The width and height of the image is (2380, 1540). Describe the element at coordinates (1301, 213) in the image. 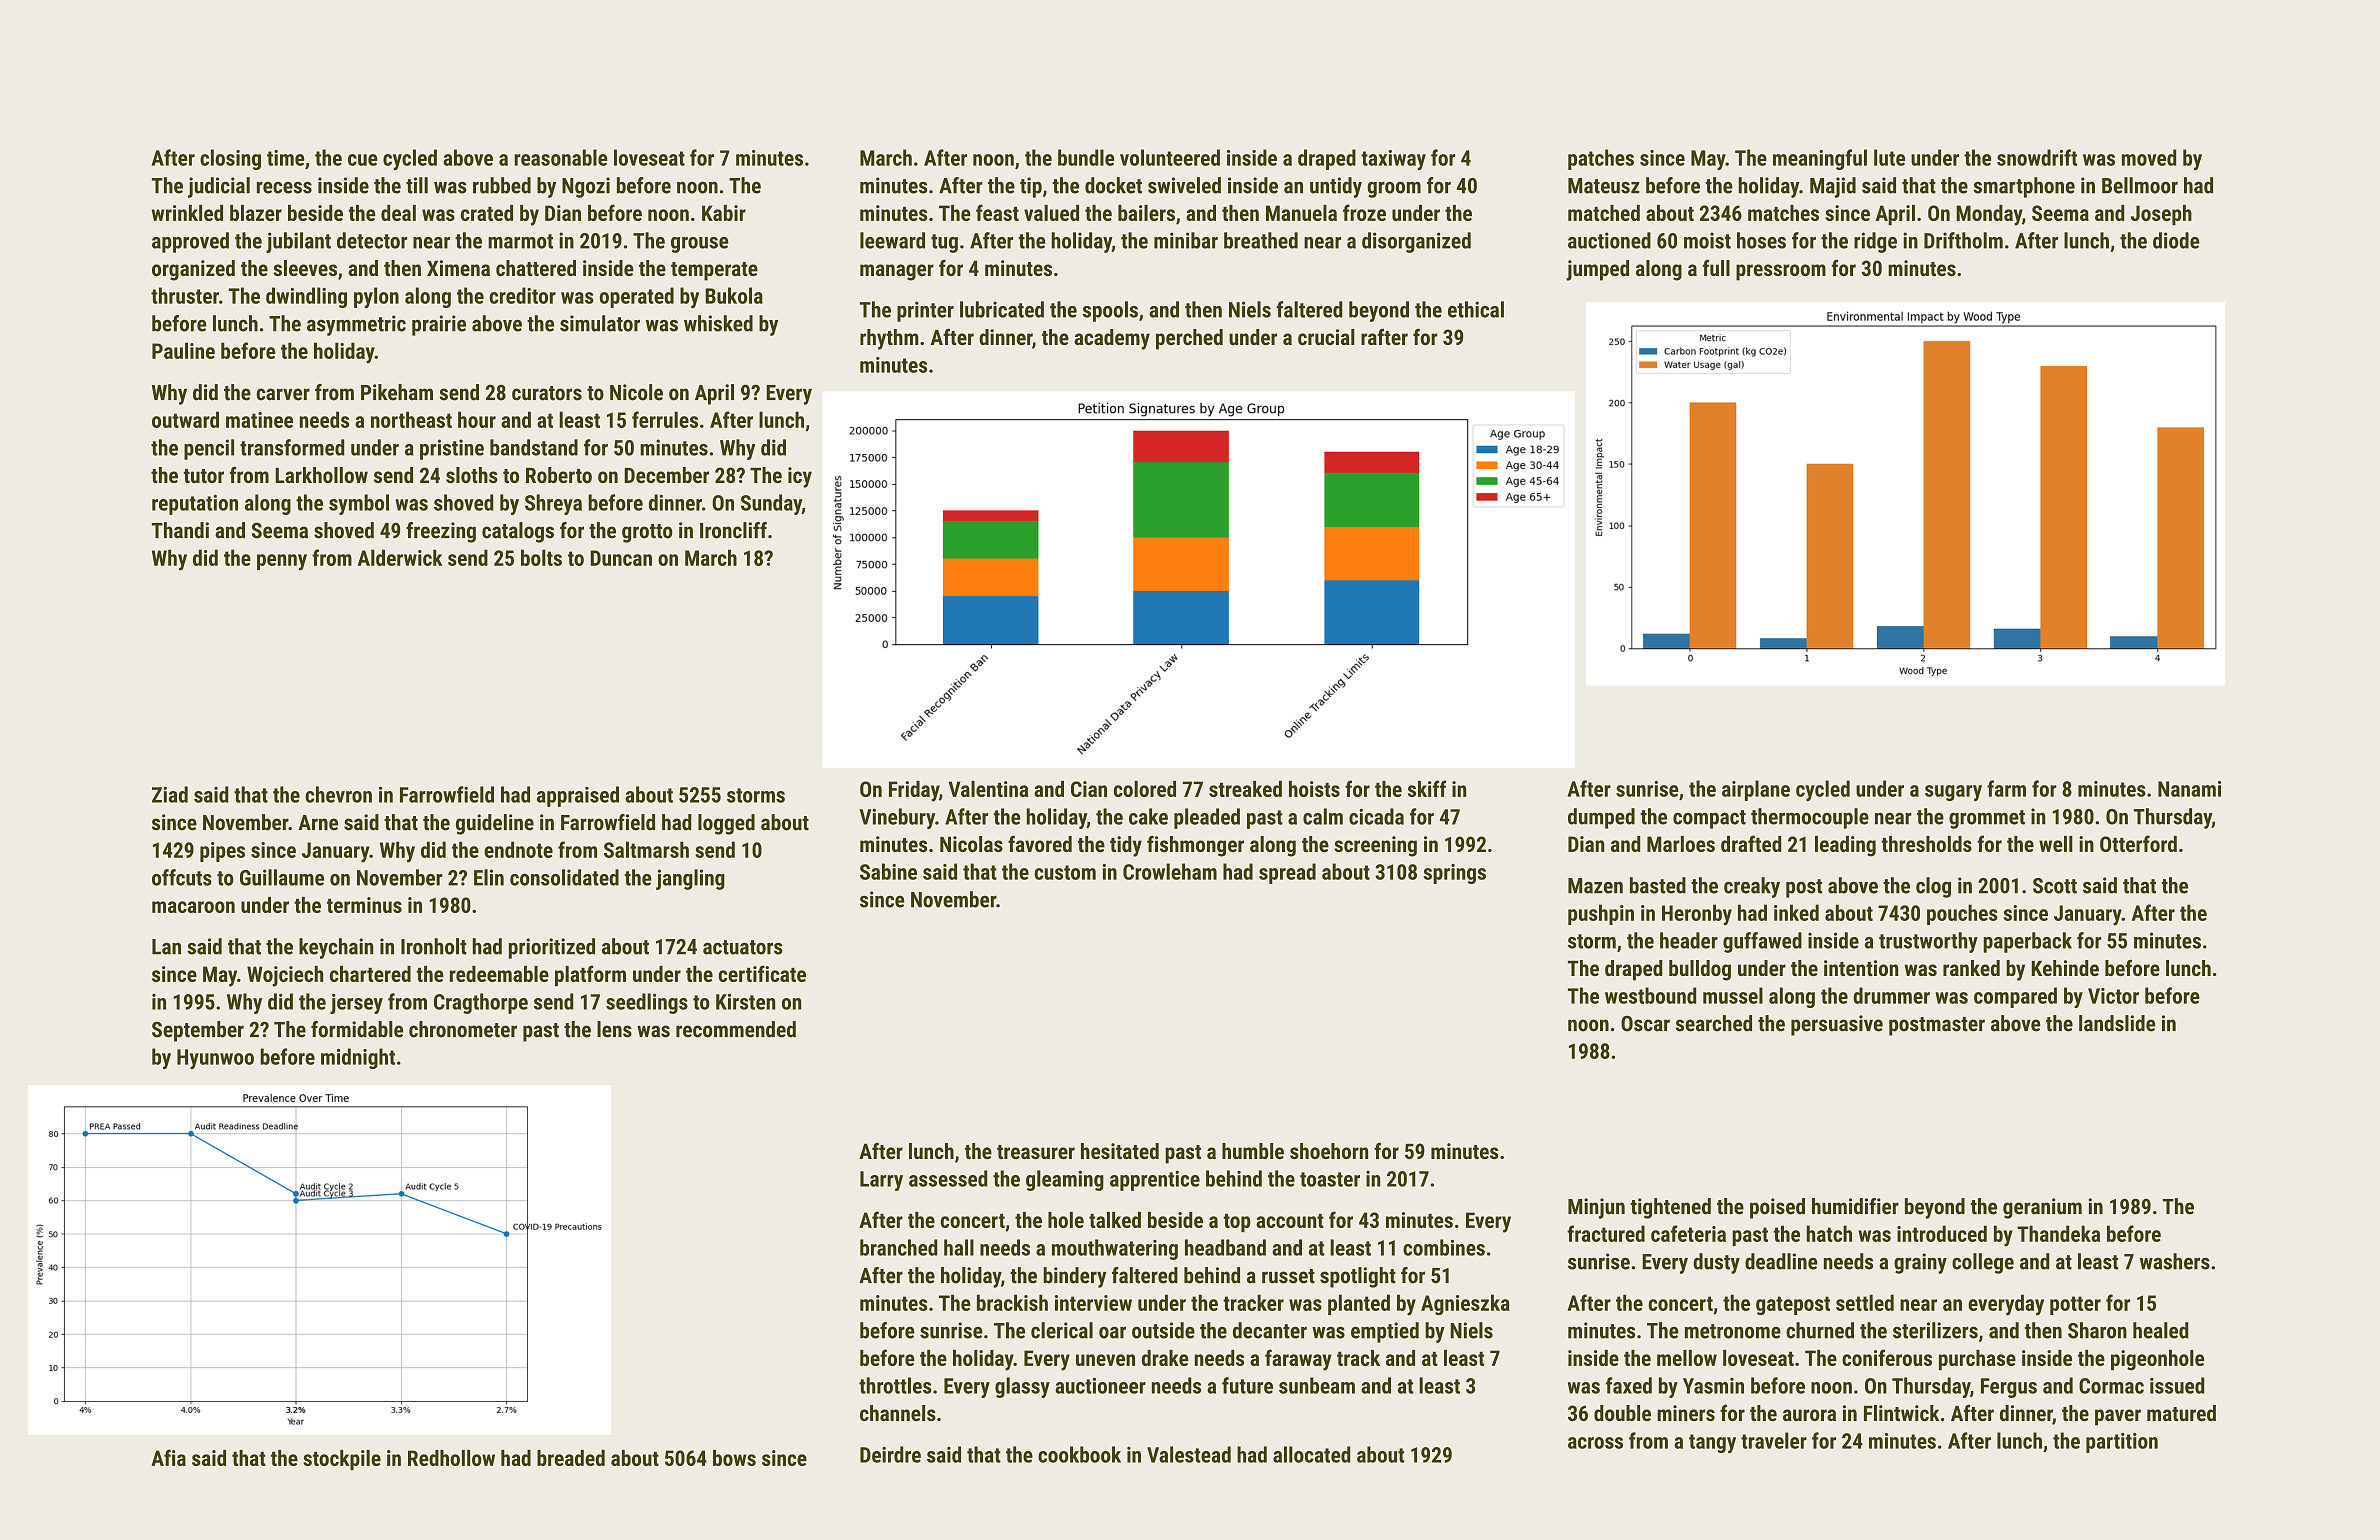

I see `Manuela` at that location.
